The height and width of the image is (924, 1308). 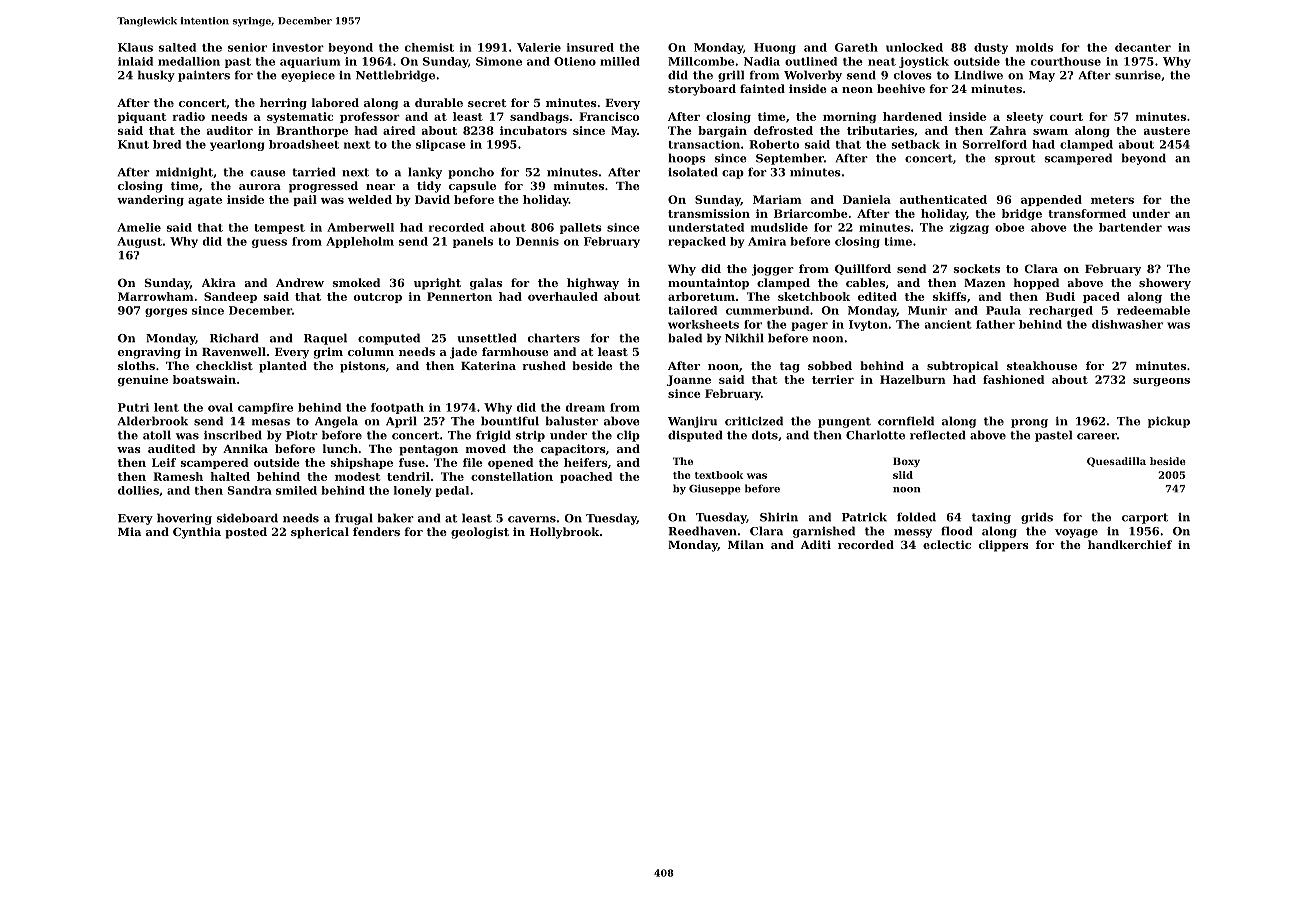 What do you see at coordinates (773, 270) in the image?
I see `jogger` at bounding box center [773, 270].
